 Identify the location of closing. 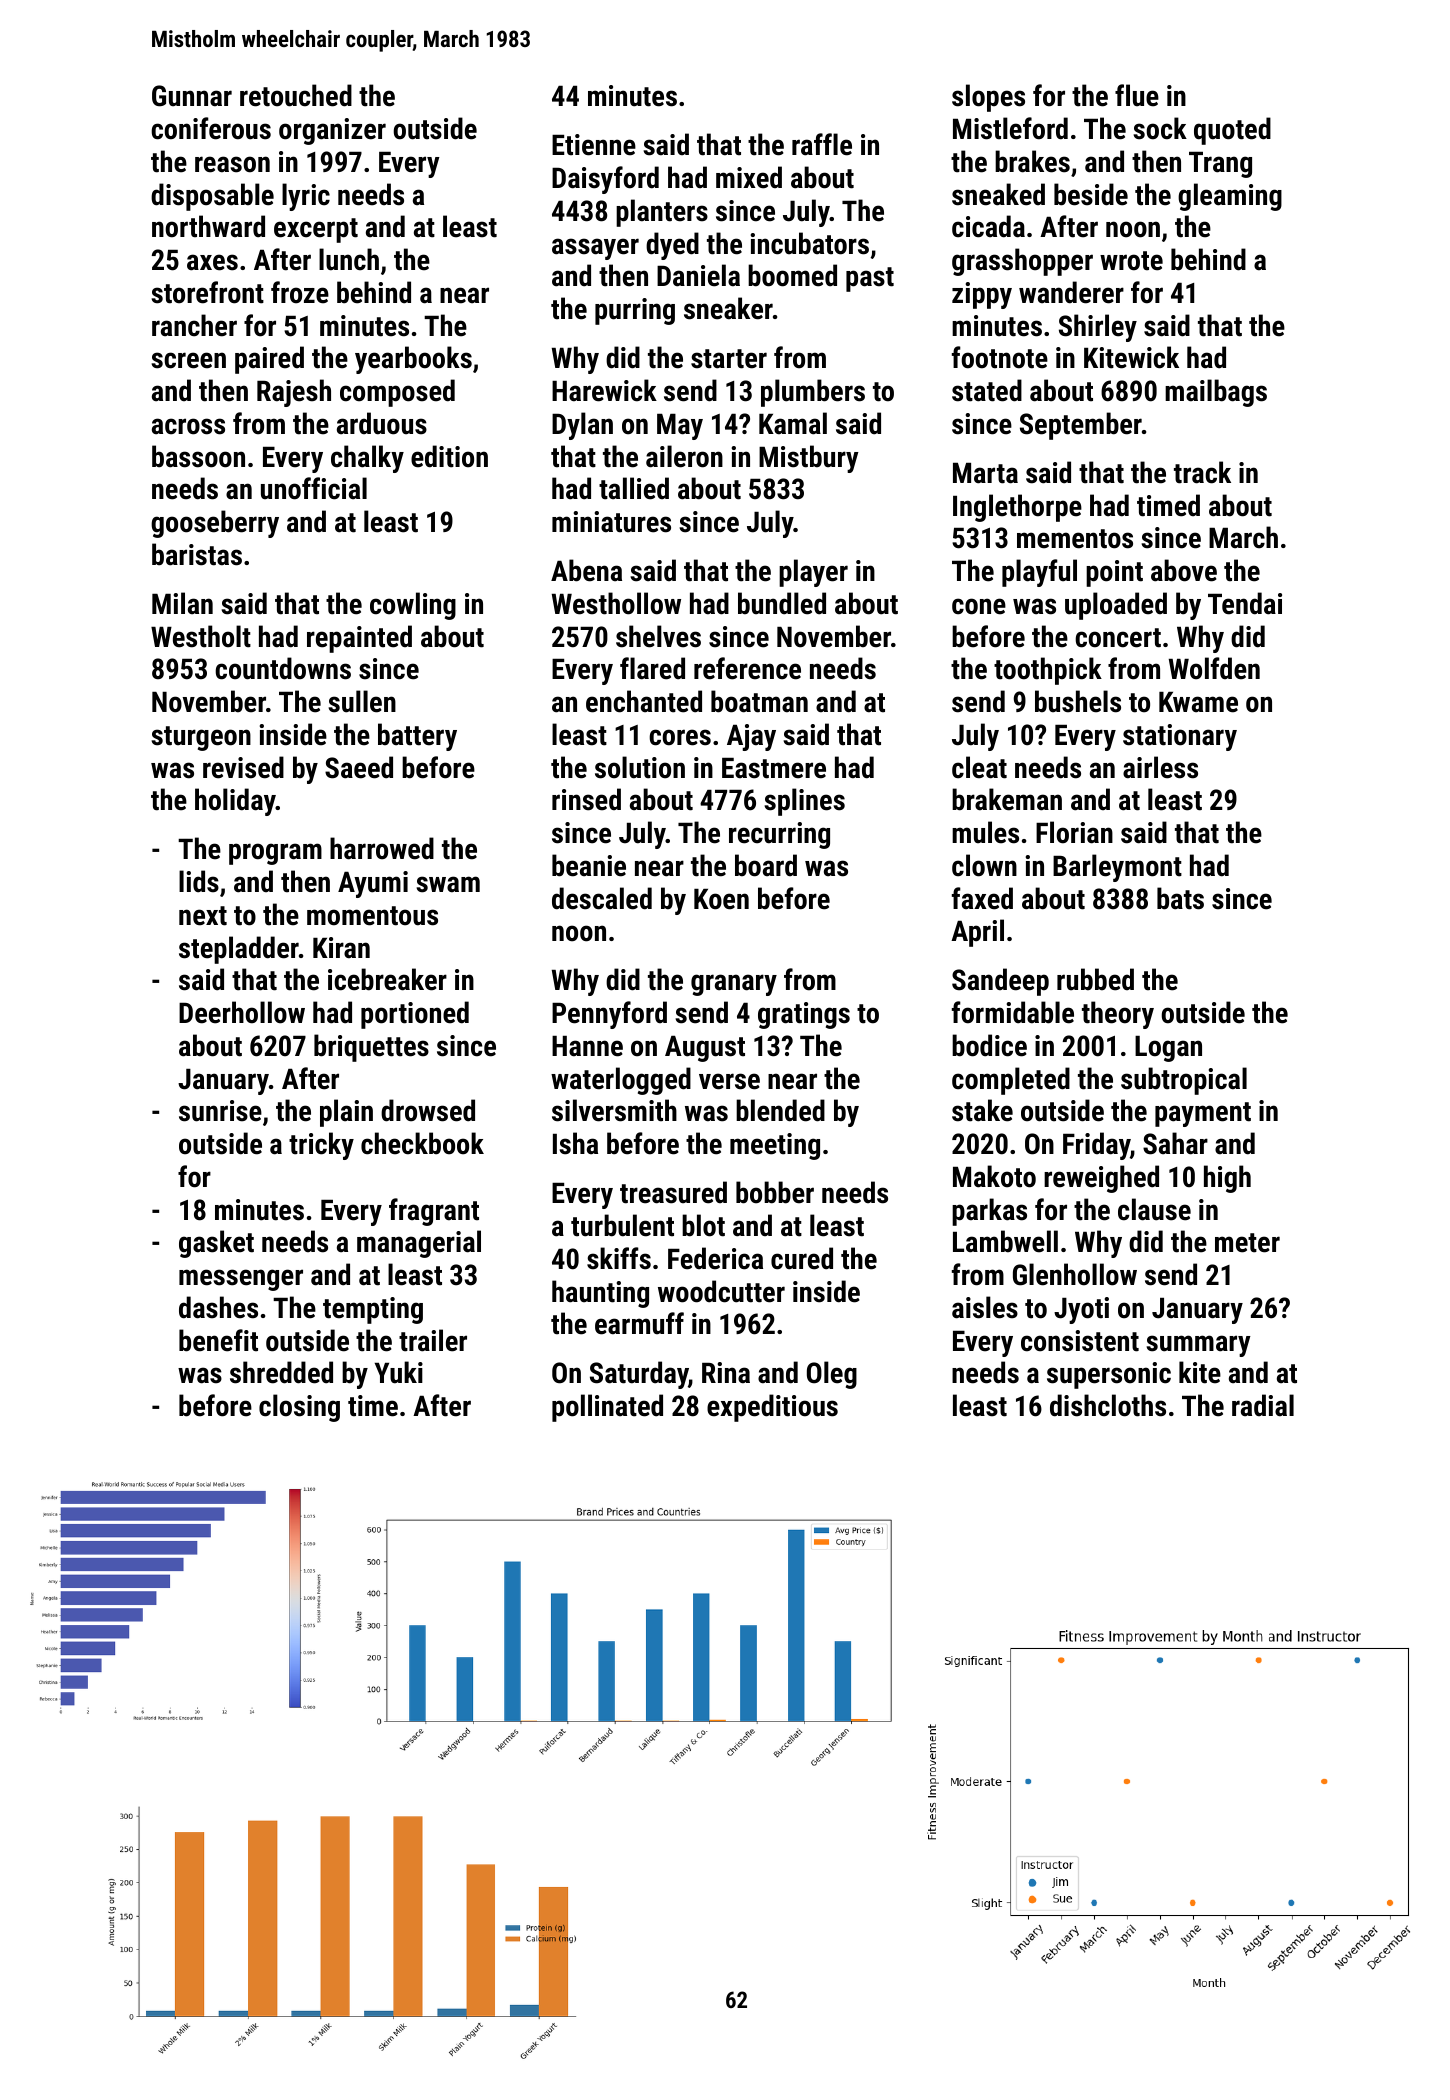
(299, 1408).
